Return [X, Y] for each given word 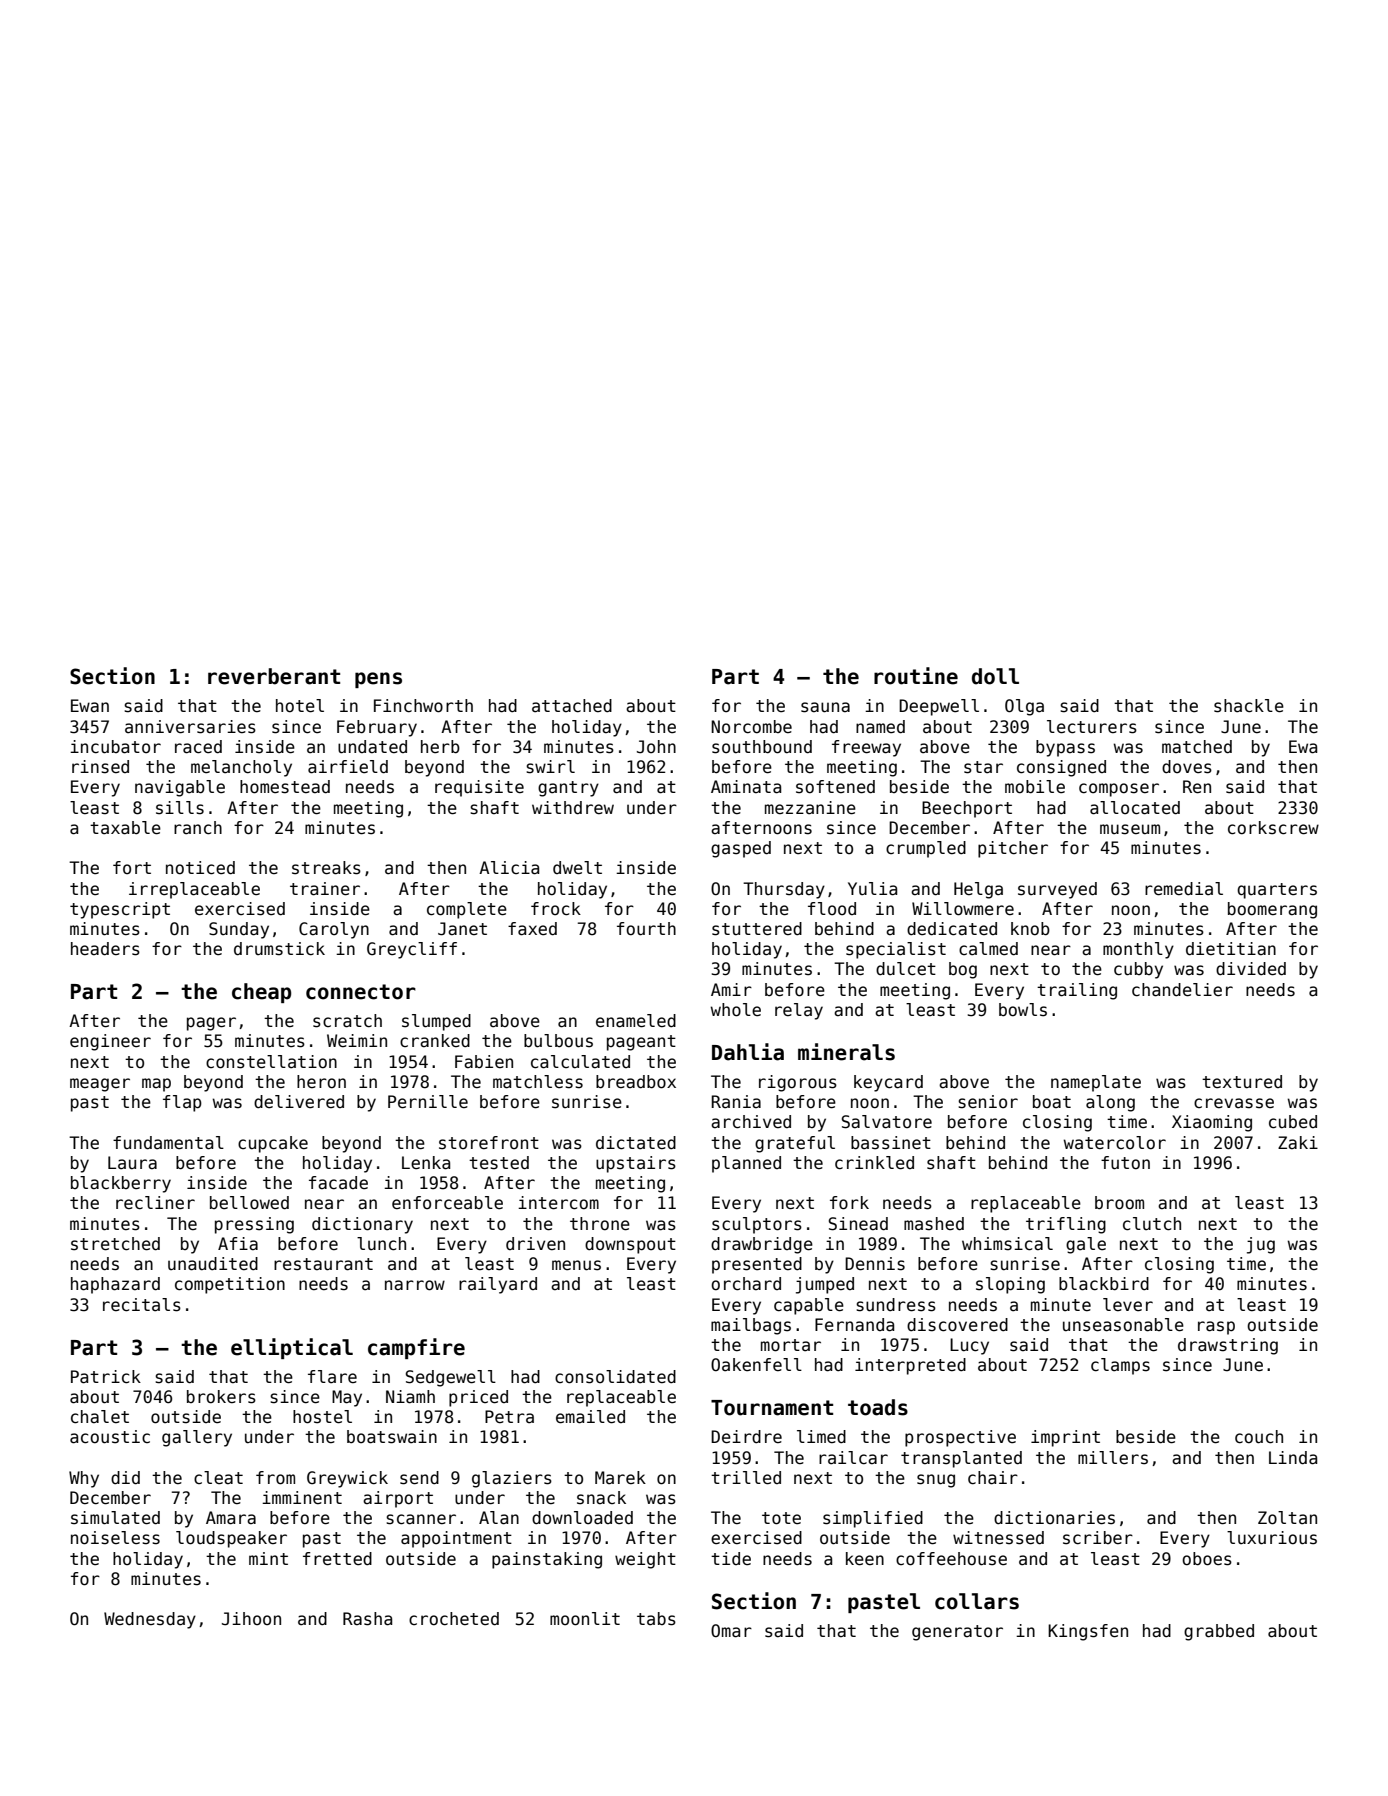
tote [781, 1518]
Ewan [90, 706]
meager [100, 1085]
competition [230, 1285]
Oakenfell [756, 1365]
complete [467, 910]
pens [378, 680]
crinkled [874, 1163]
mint [268, 1558]
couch [1259, 1437]
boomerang [1272, 910]
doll [995, 676]
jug [1261, 1245]
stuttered [757, 929]
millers [1113, 1458]
